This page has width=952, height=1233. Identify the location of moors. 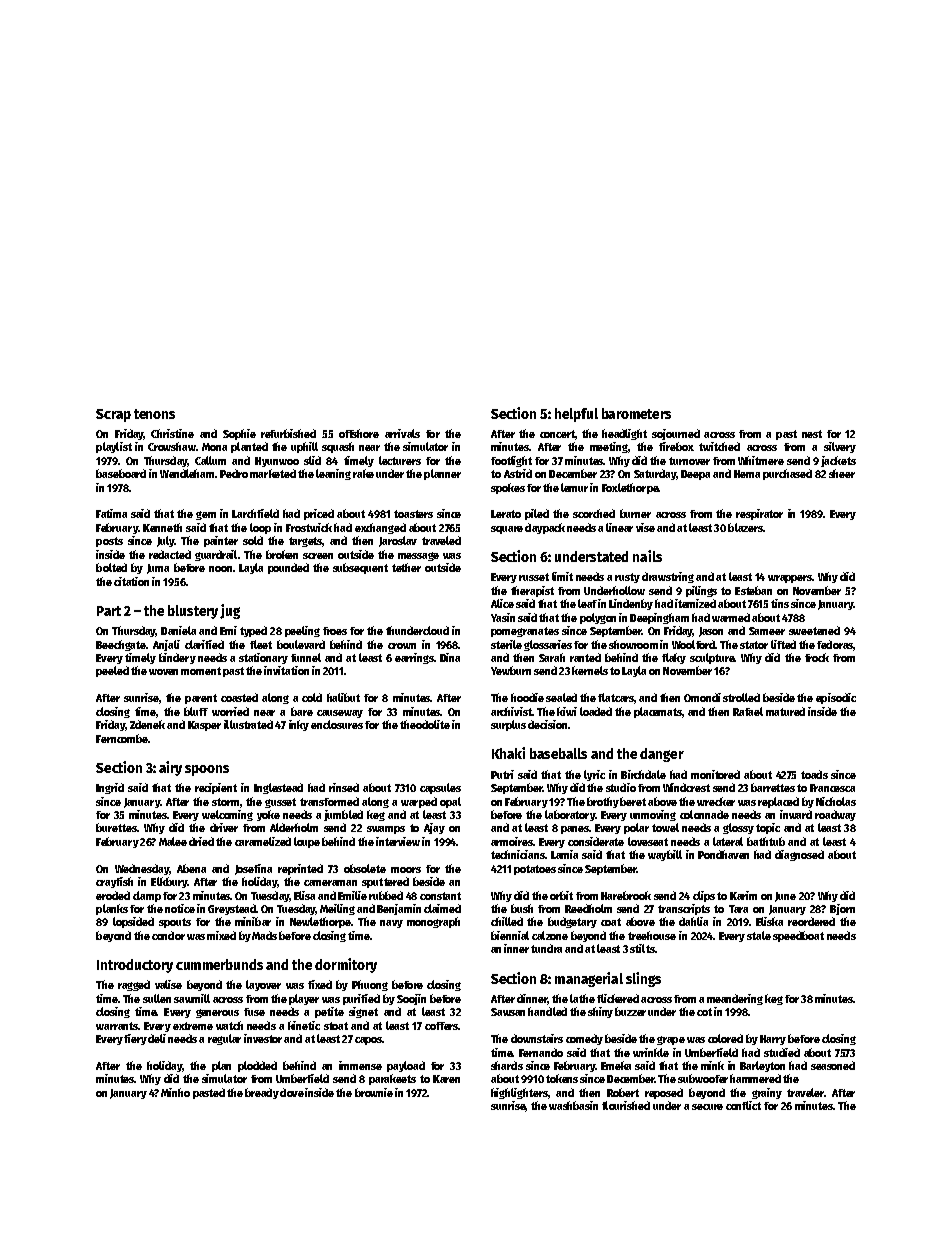
(406, 870).
